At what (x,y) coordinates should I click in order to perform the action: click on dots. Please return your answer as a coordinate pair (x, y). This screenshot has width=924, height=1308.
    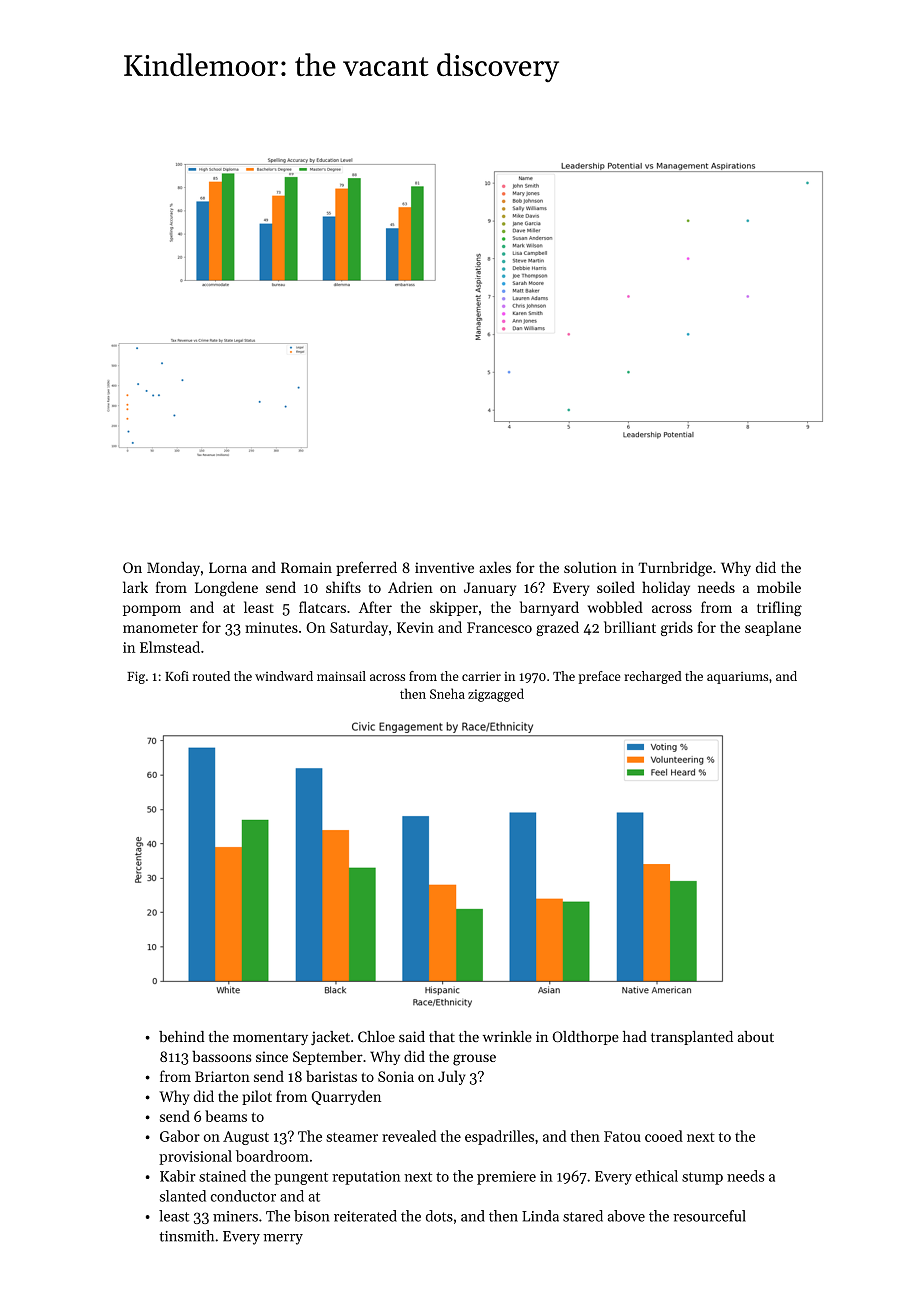
    Looking at the image, I should click on (439, 1216).
